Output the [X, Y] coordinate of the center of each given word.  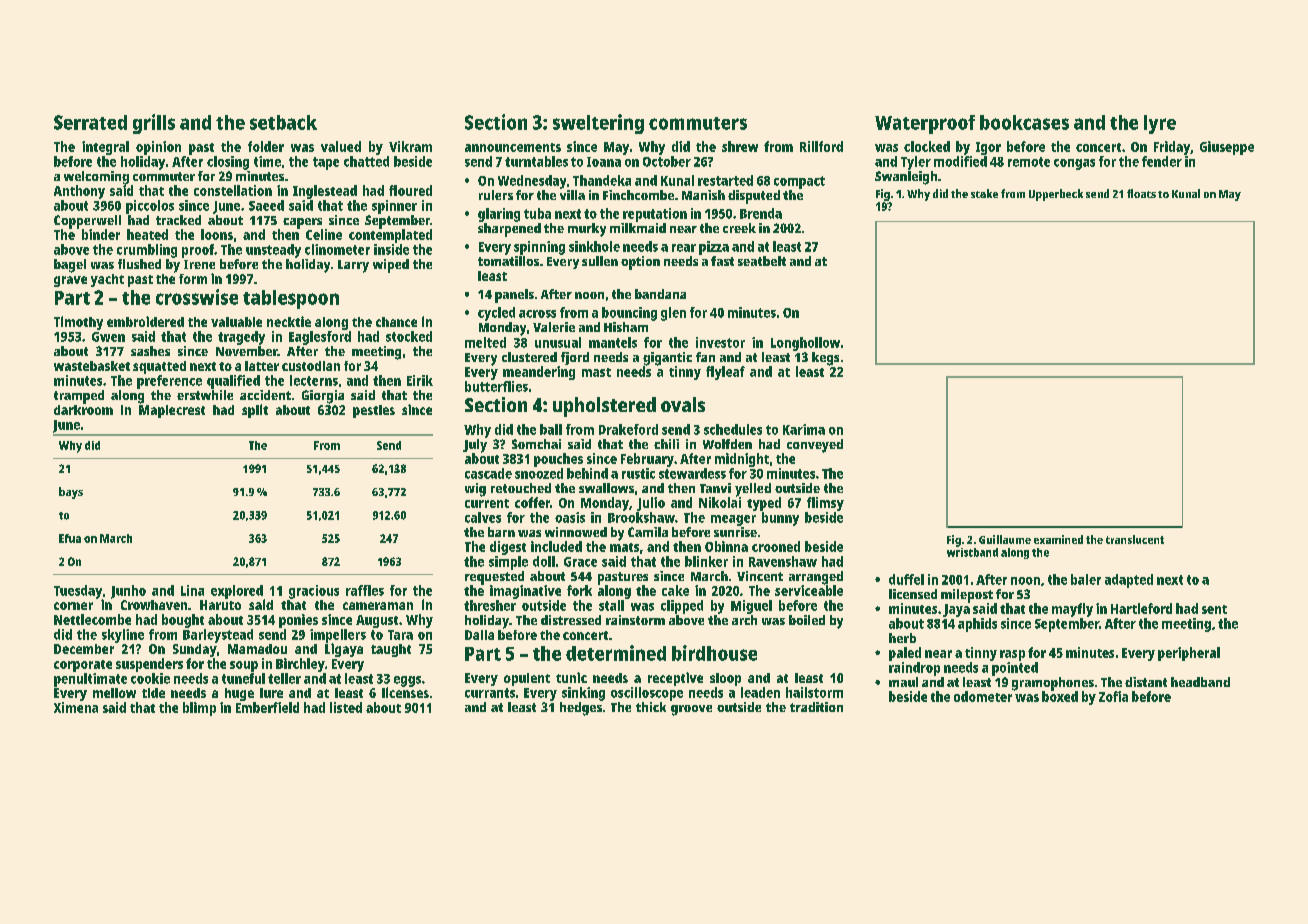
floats [1141, 193]
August [377, 621]
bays [71, 493]
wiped [391, 266]
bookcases [1024, 122]
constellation [233, 190]
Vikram [410, 146]
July [475, 446]
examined [1058, 539]
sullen [600, 261]
